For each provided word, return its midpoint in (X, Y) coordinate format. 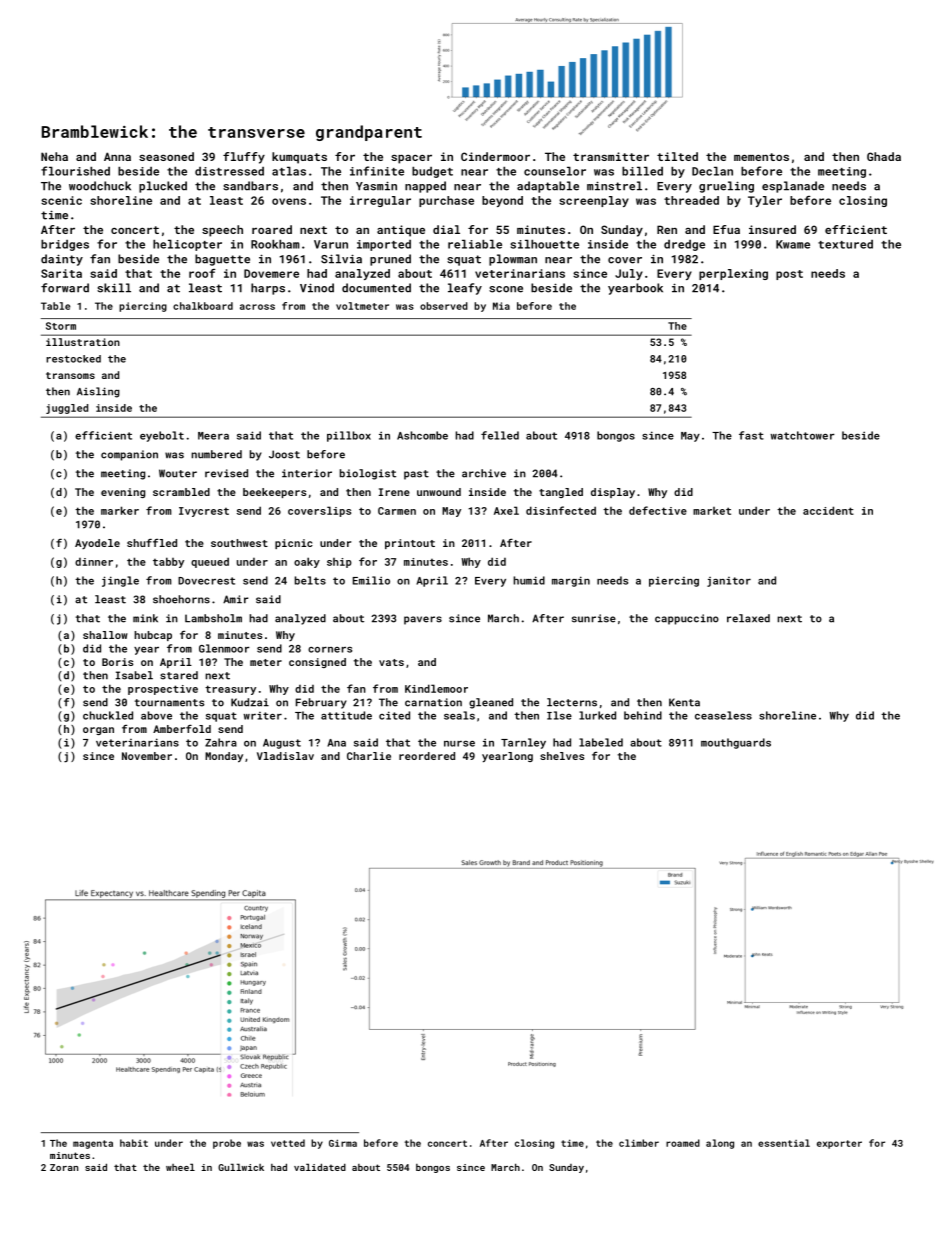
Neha (54, 156)
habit (134, 1143)
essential (784, 1143)
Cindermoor (495, 156)
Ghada (884, 156)
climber (639, 1143)
